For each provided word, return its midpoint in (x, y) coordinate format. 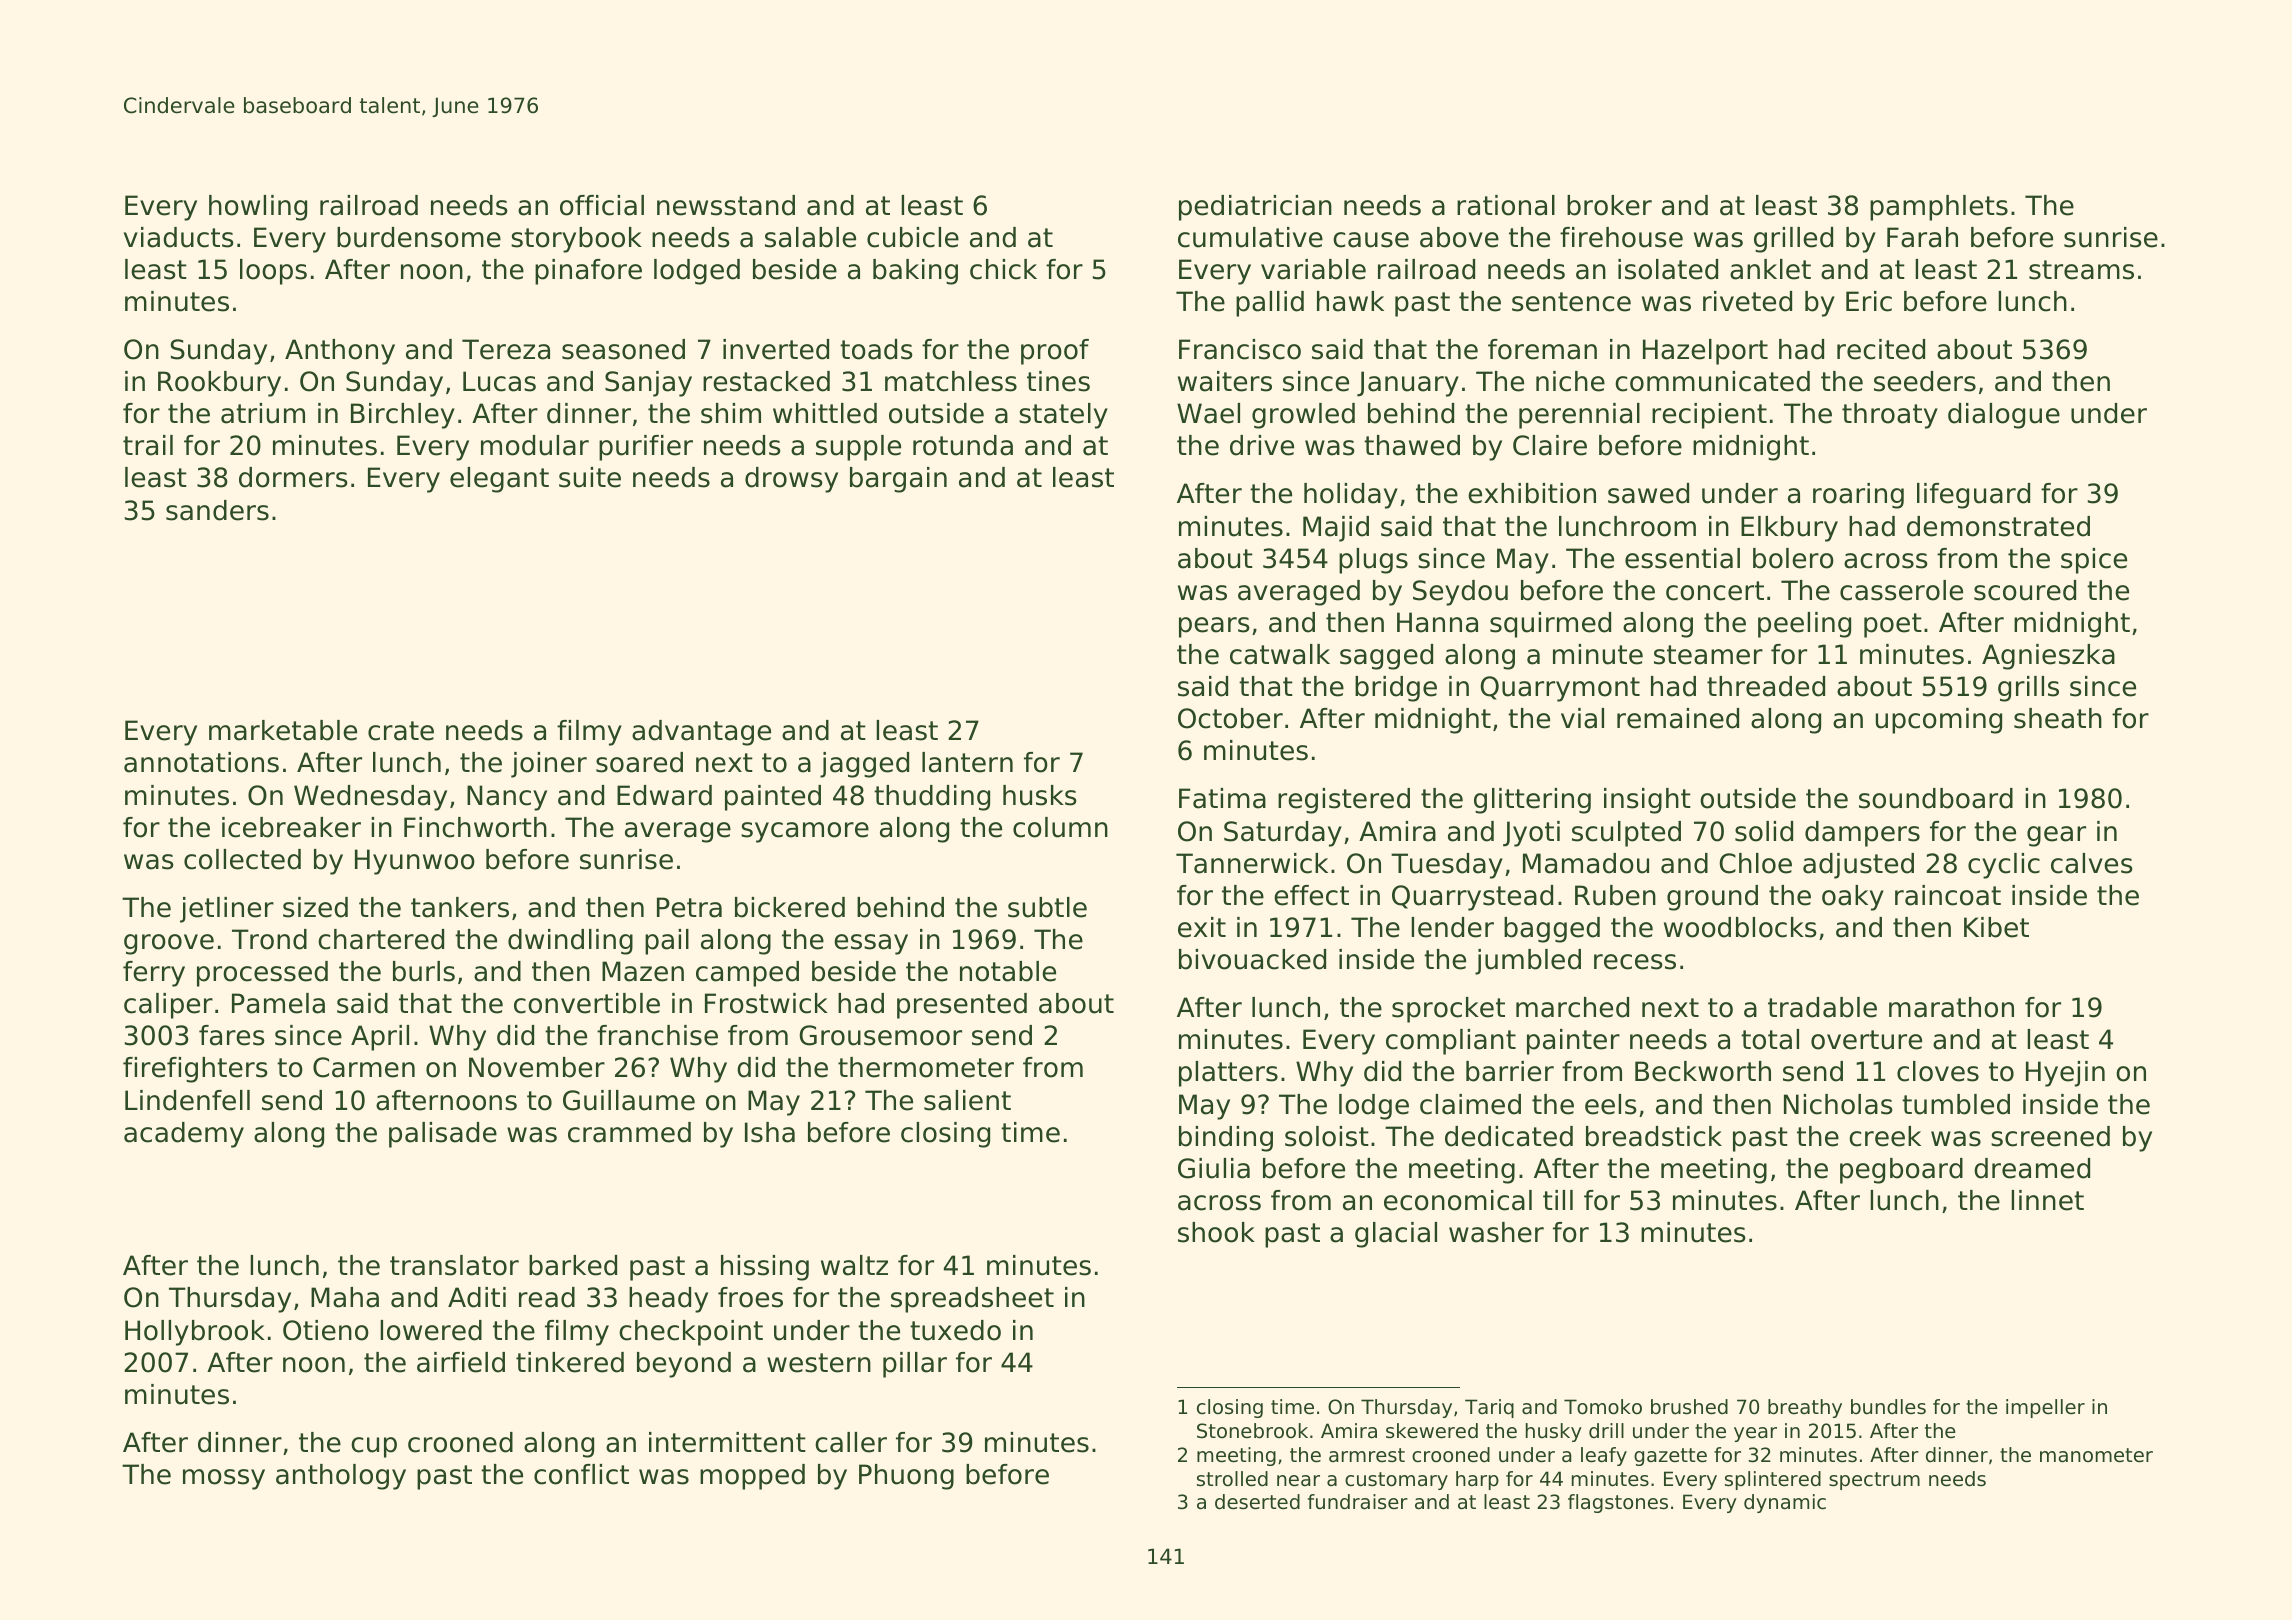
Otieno (326, 1330)
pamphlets (1939, 208)
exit (1202, 927)
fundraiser (1358, 1502)
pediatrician (1255, 208)
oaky (1853, 898)
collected (242, 859)
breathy (1805, 1408)
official (602, 205)
